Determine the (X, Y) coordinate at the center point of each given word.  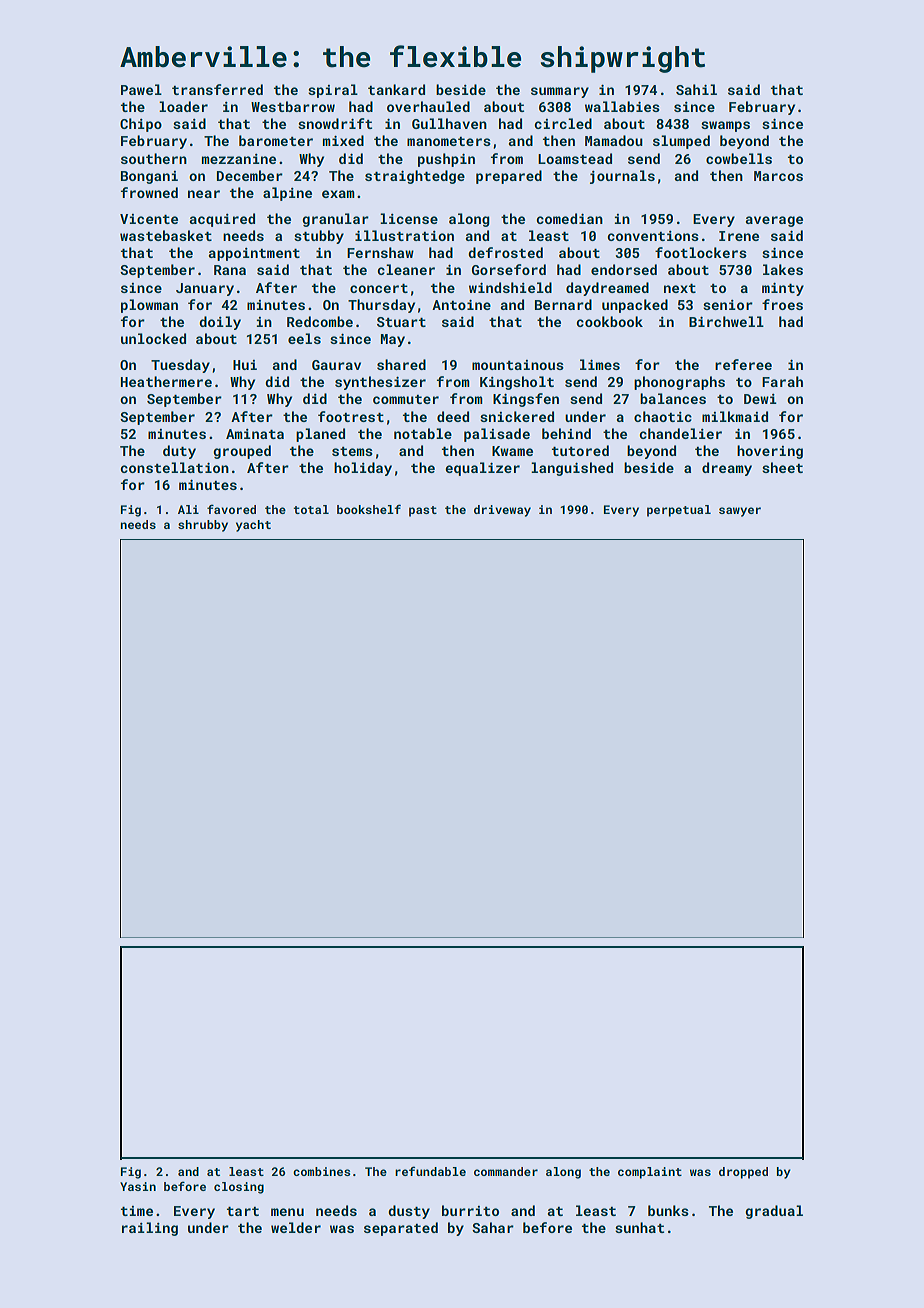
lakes (783, 269)
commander (506, 1171)
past (423, 511)
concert (379, 288)
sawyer (740, 512)
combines (322, 1171)
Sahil (696, 89)
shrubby (203, 526)
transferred (217, 89)
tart (243, 1211)
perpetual (679, 511)
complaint (650, 1173)
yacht (253, 526)
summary (560, 92)
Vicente (149, 219)
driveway (502, 511)
